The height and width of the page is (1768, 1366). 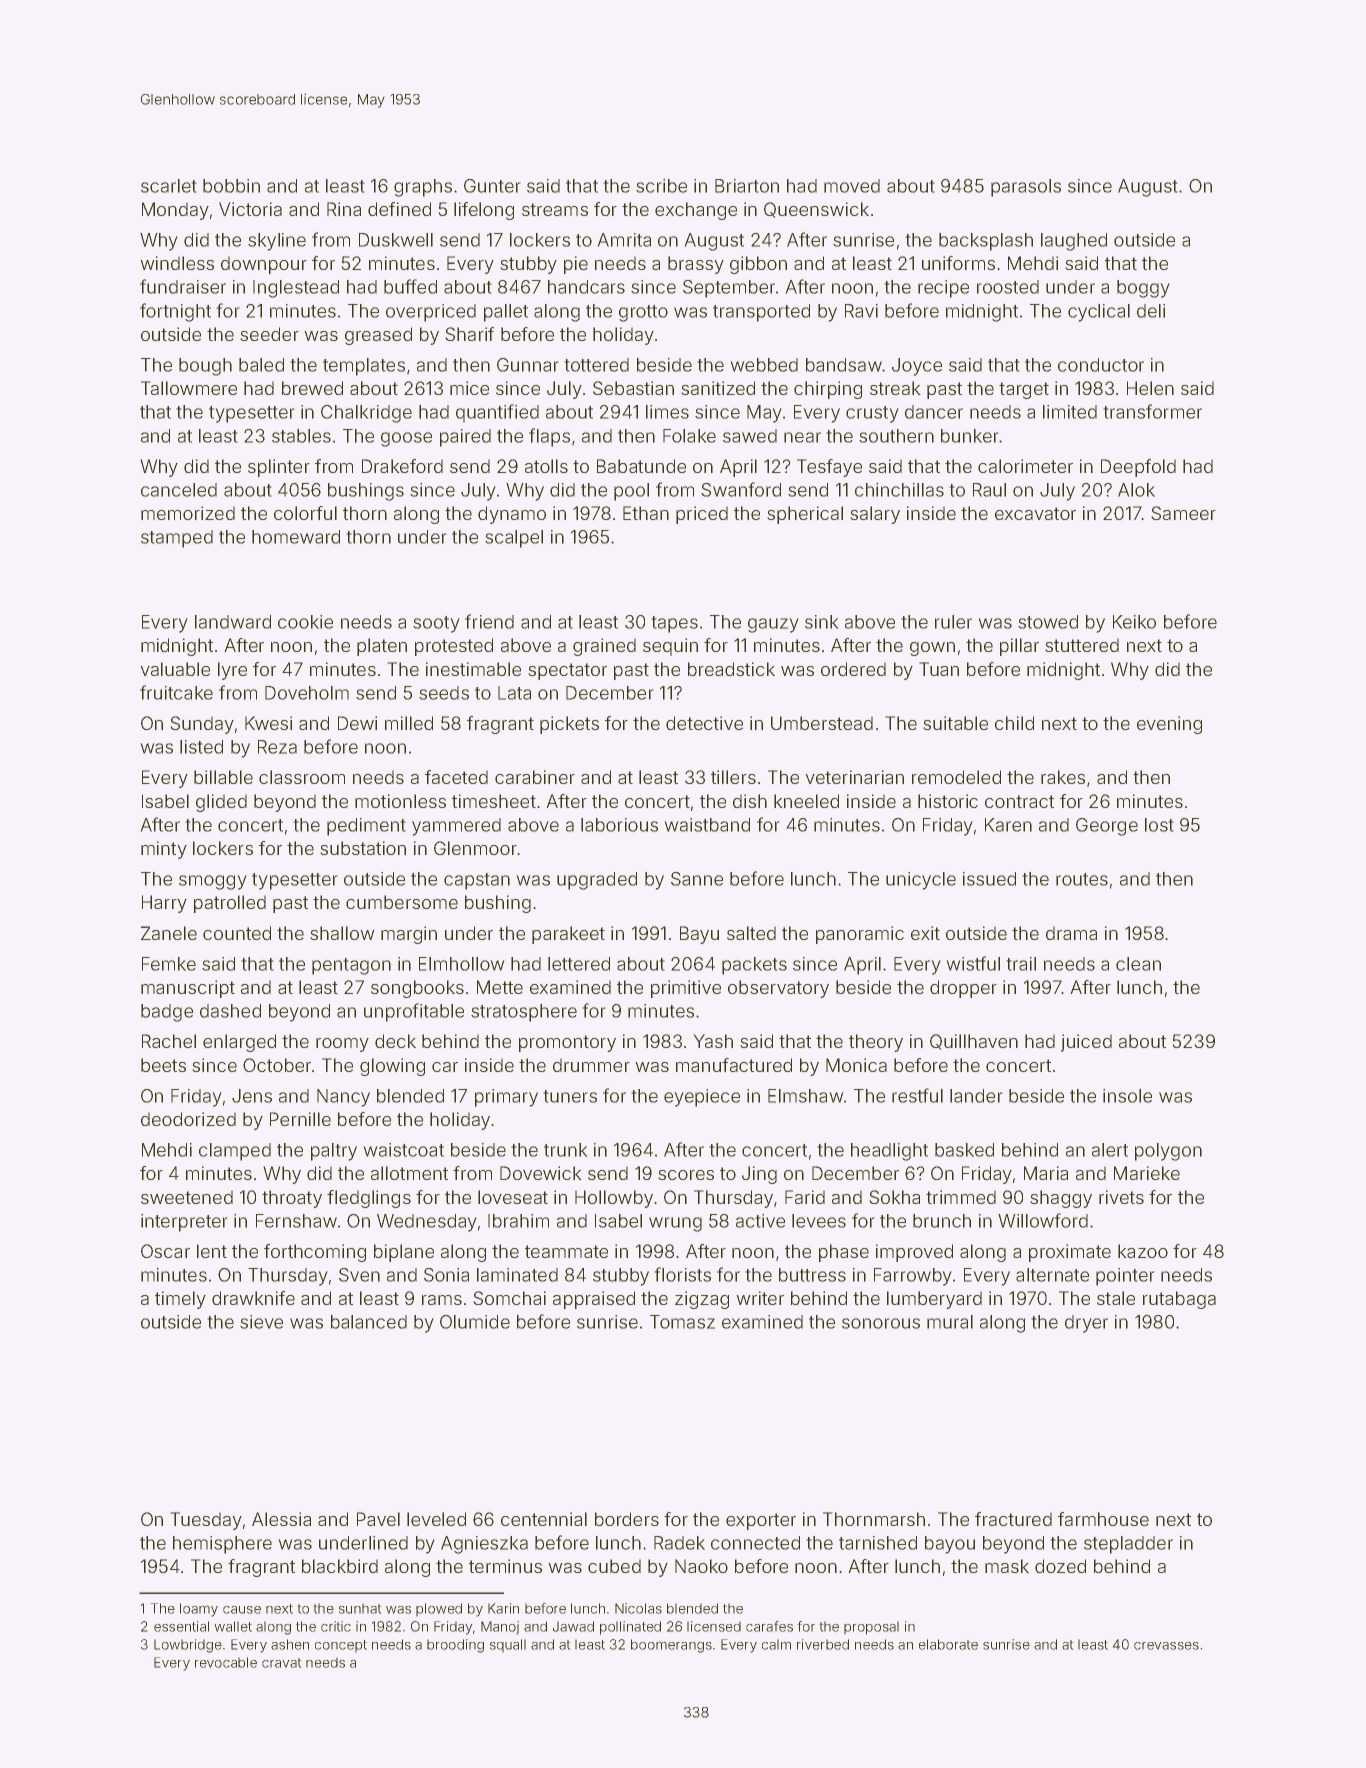 What do you see at coordinates (1143, 1251) in the page?
I see `kazoo` at bounding box center [1143, 1251].
